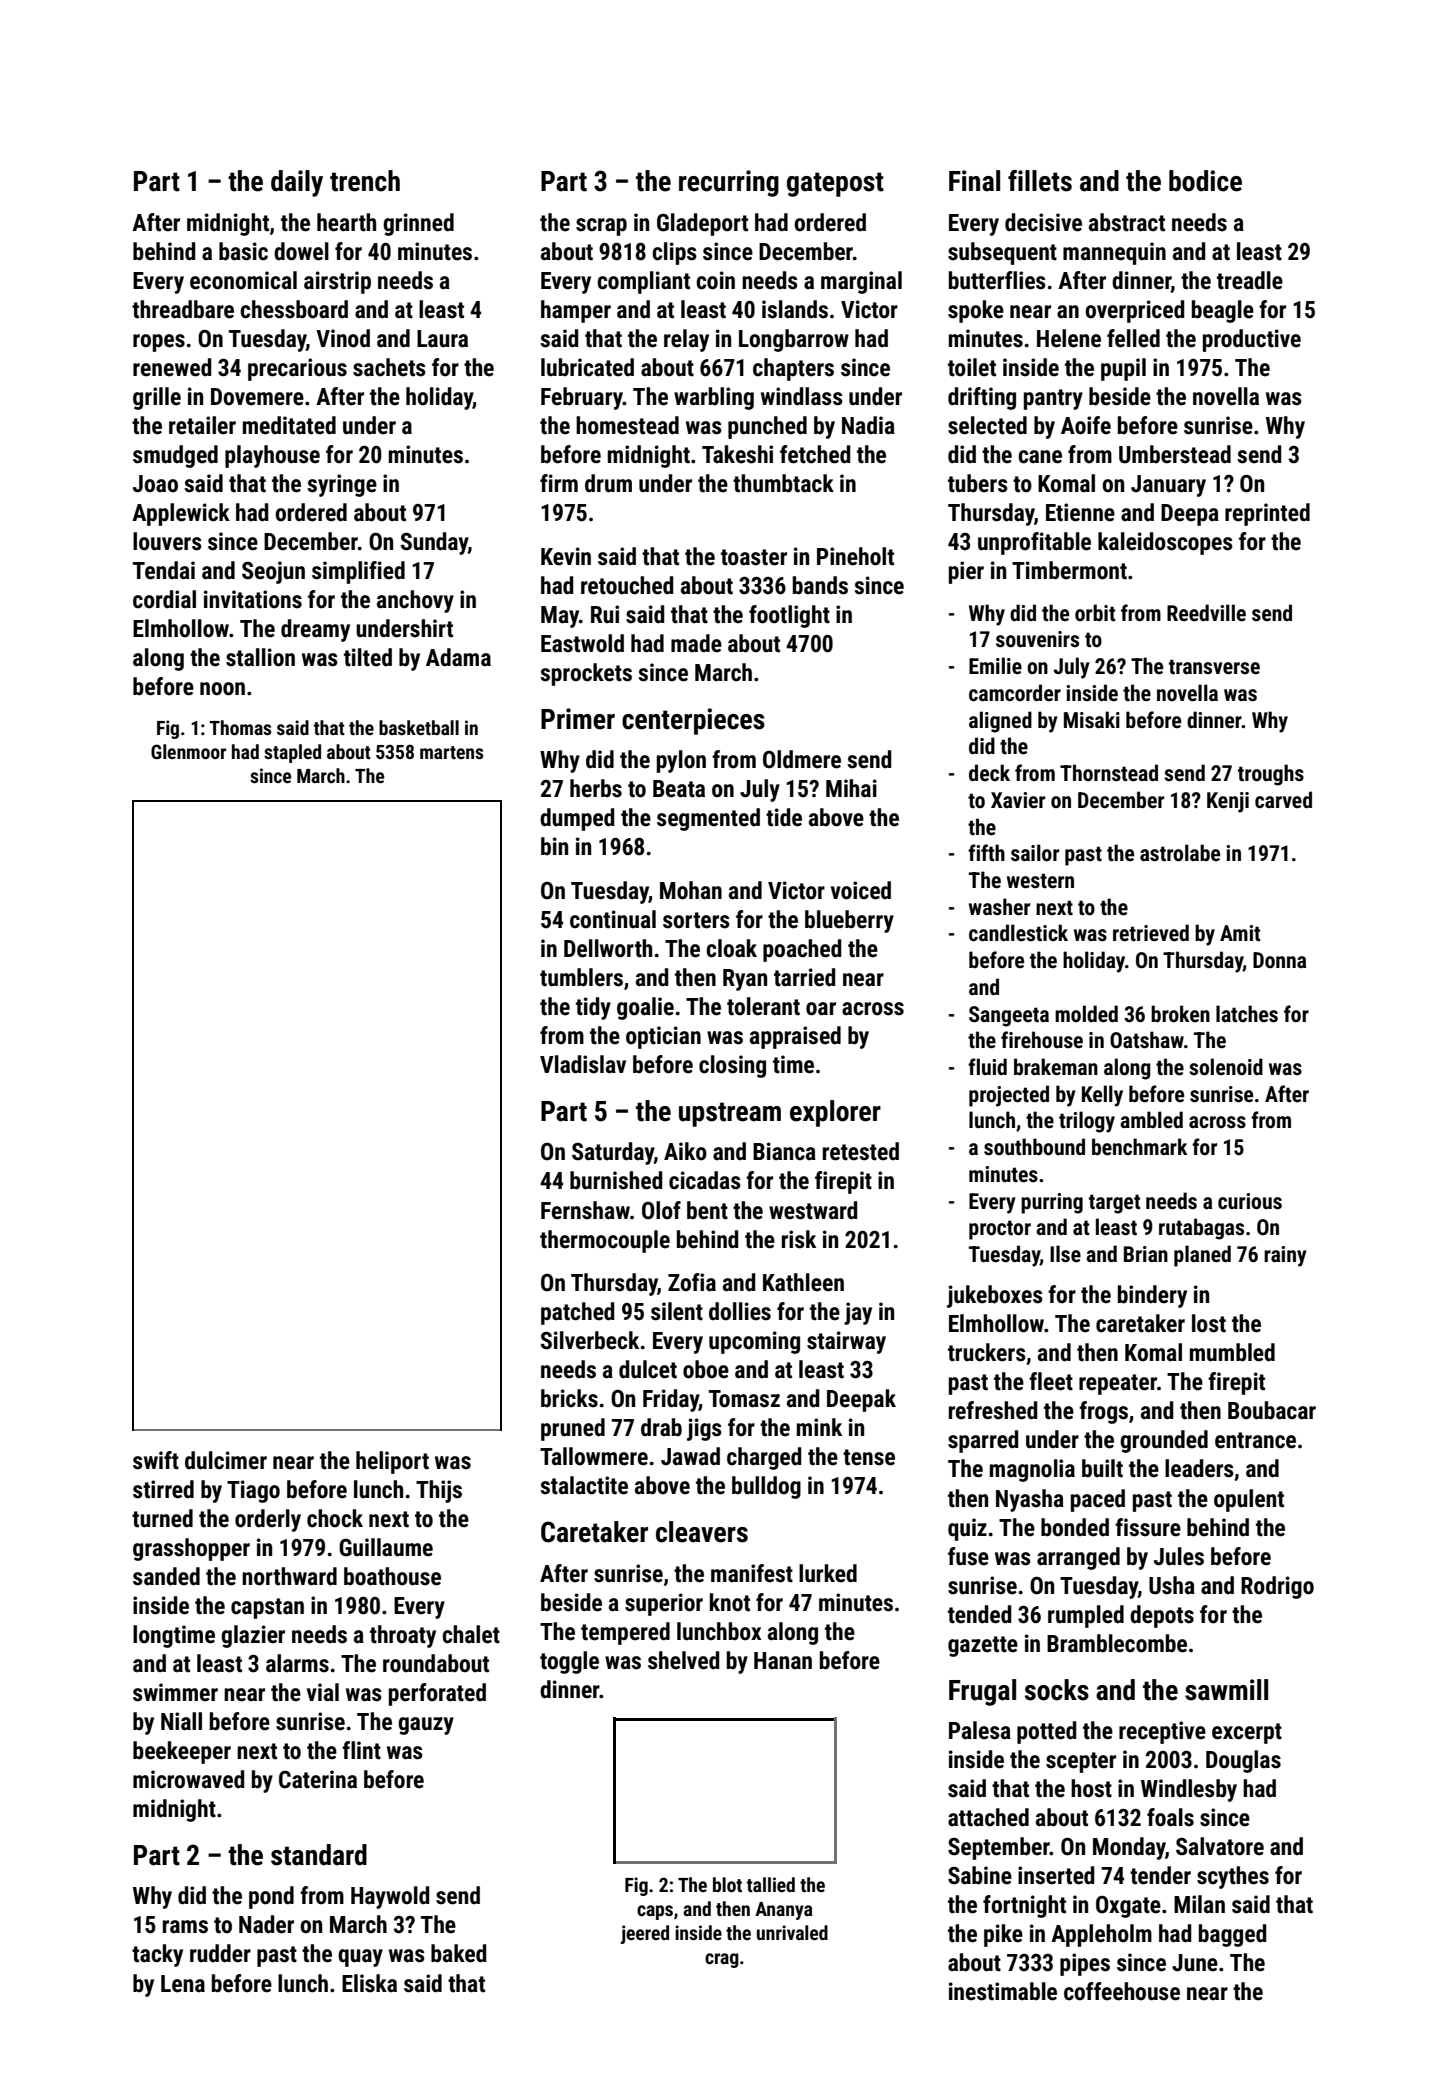 This screenshot has height=2100, width=1450. I want to click on noon, so click(222, 689).
